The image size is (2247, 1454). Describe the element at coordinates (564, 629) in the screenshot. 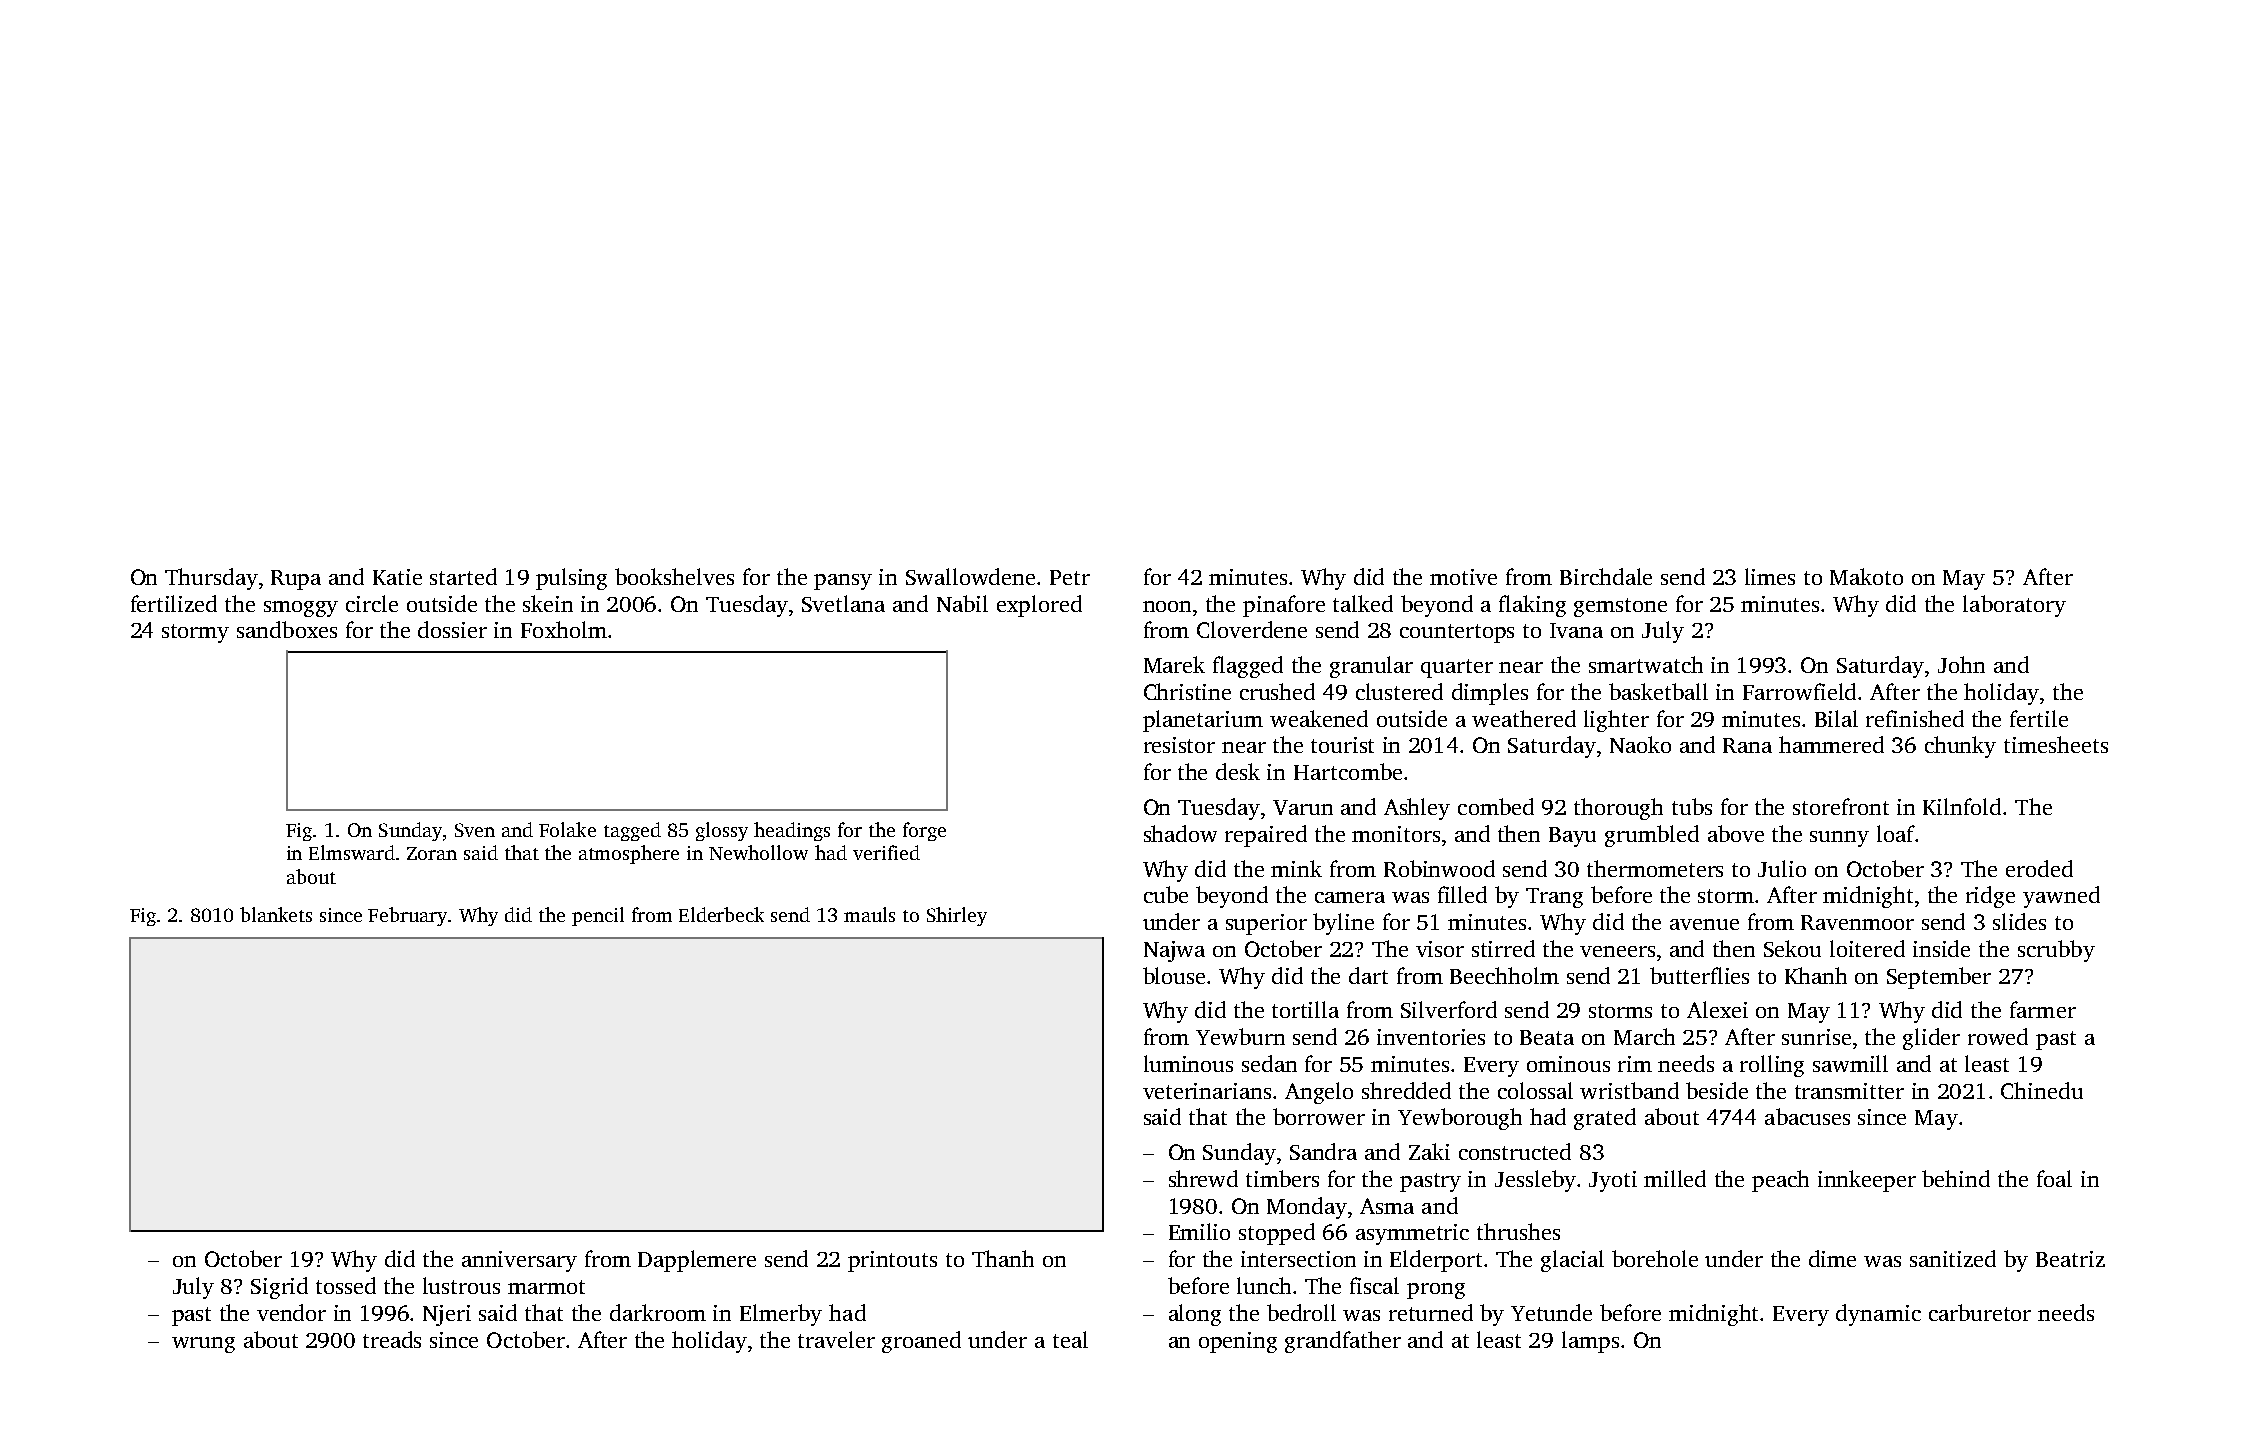

I see `Foxholm` at that location.
